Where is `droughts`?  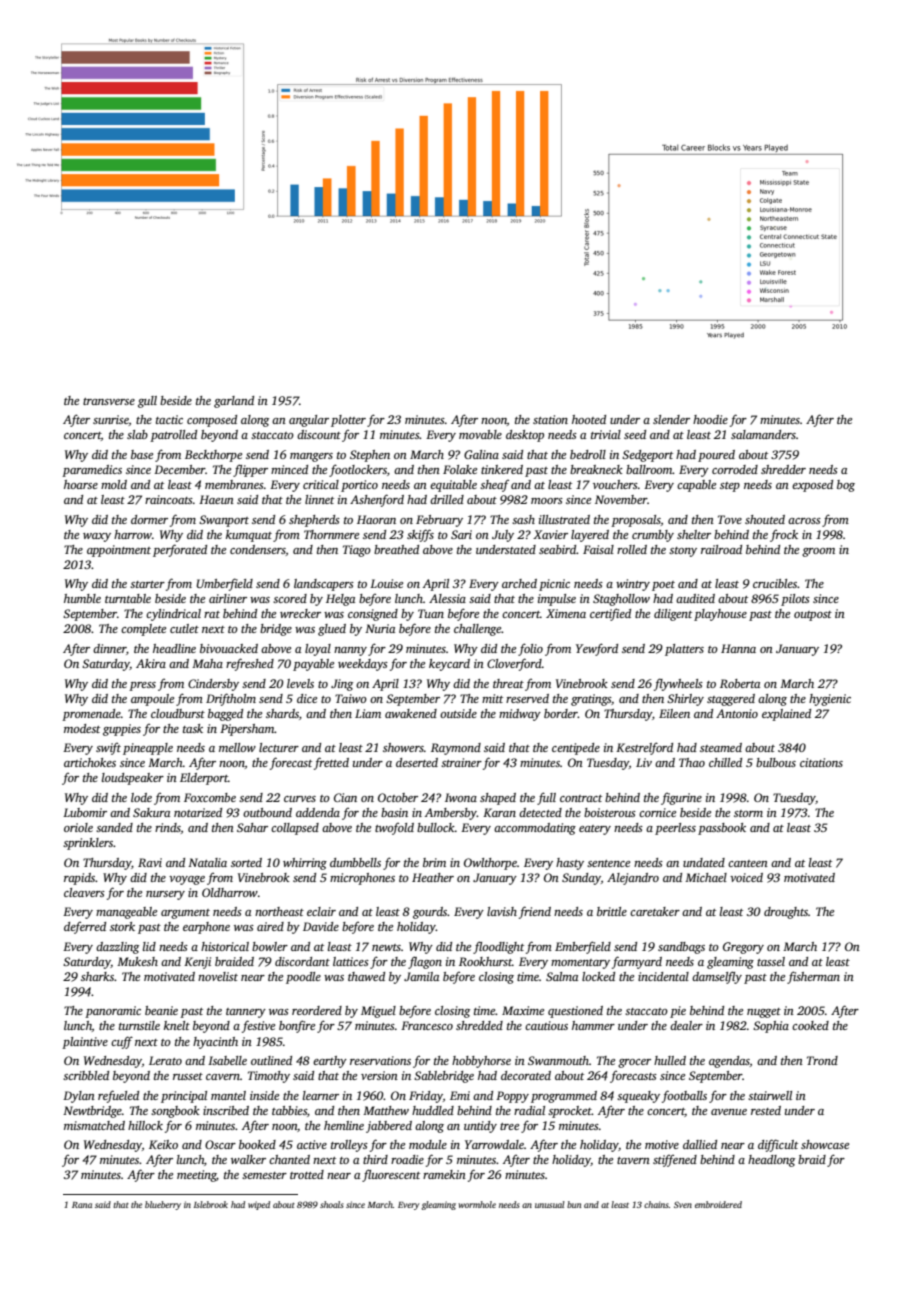 droughts is located at coordinates (786, 913).
